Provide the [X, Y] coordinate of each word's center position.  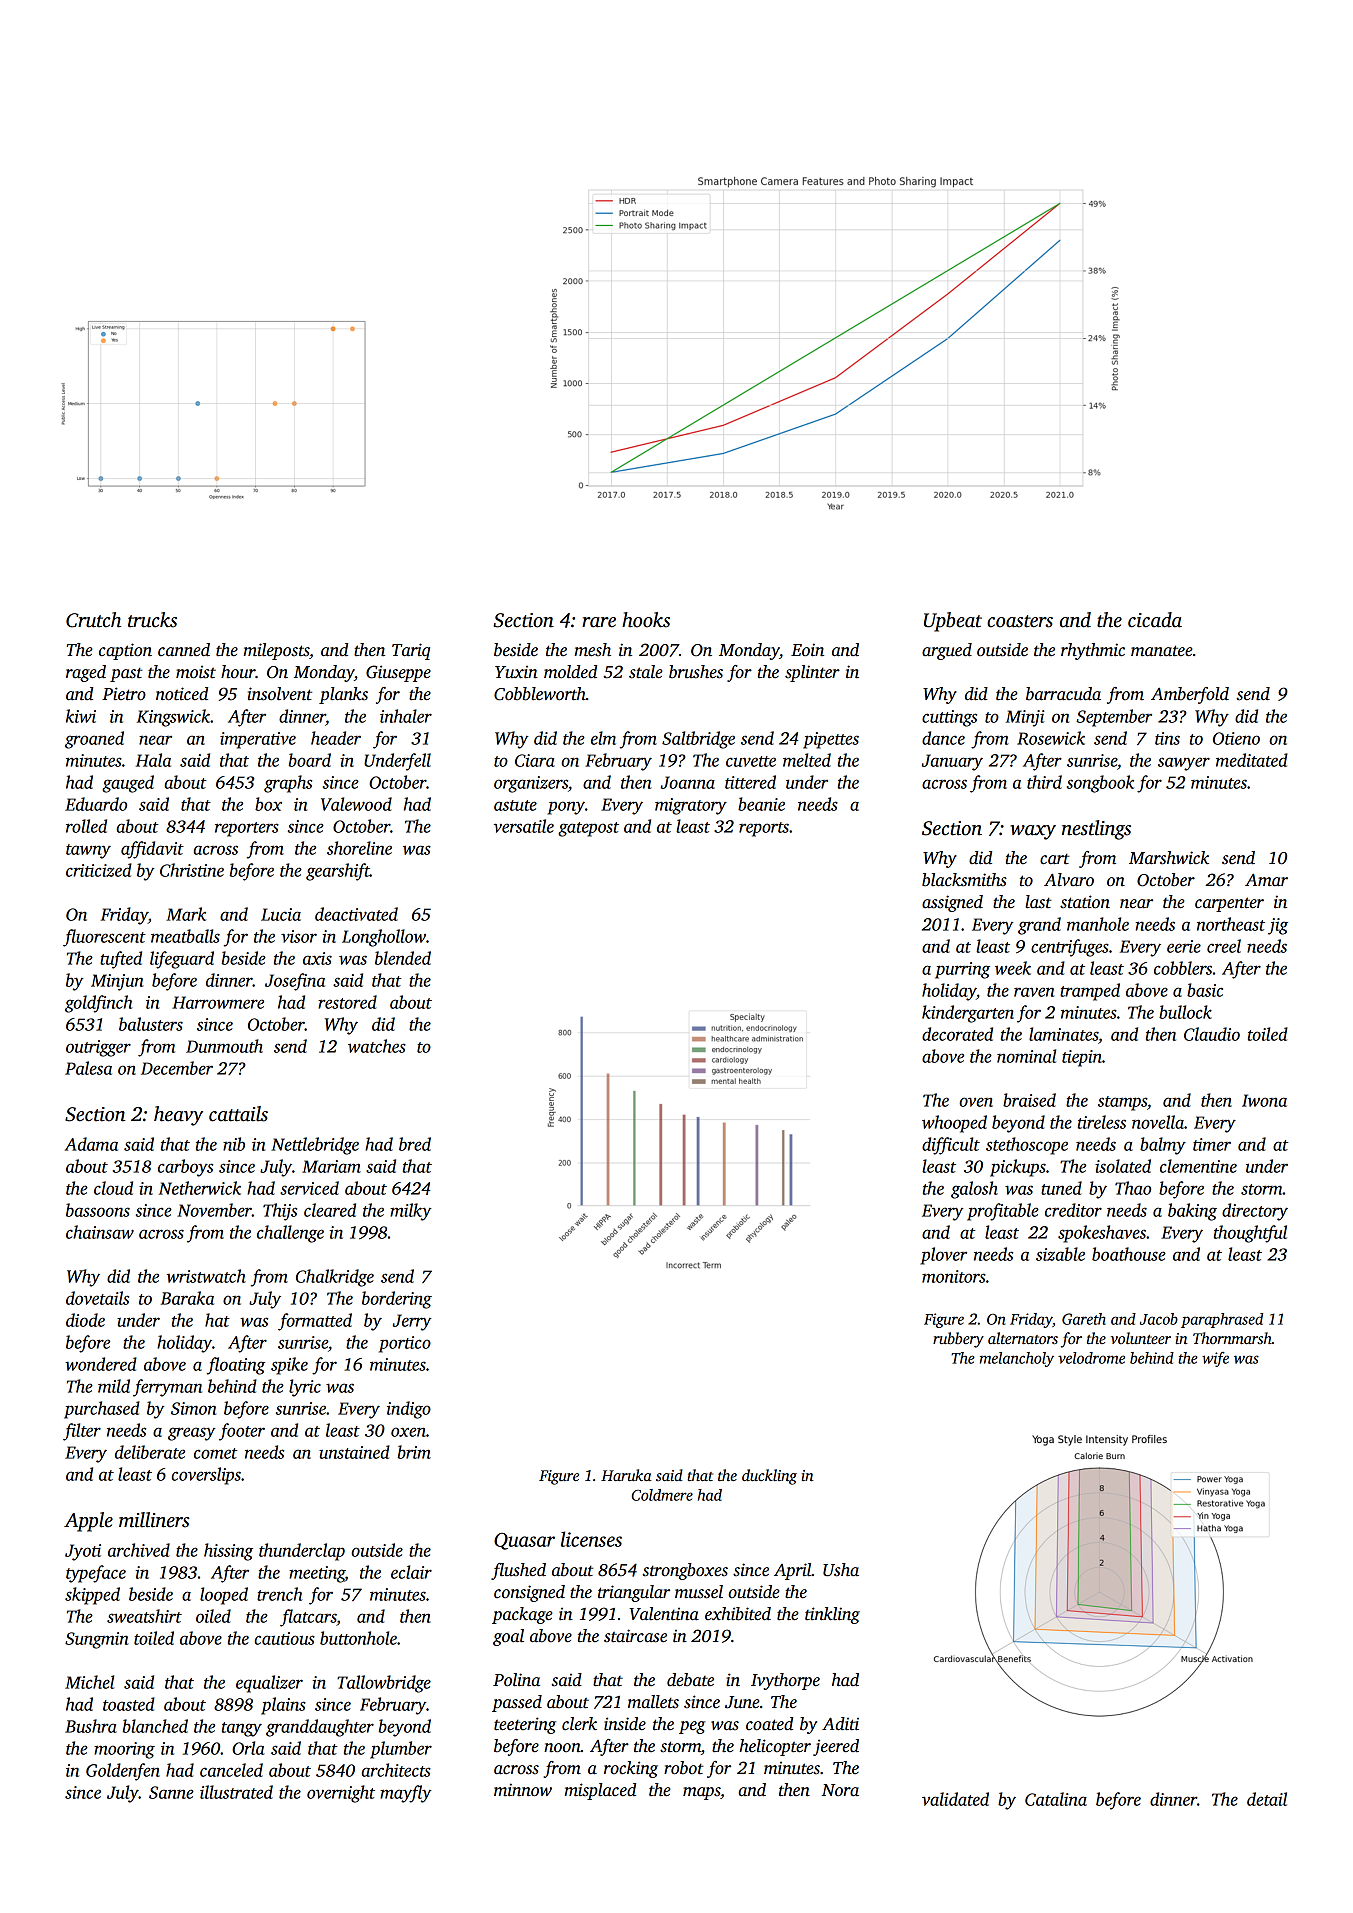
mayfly [406, 1794]
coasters [1020, 621]
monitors [954, 1276]
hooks [646, 620]
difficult [951, 1146]
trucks [152, 620]
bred [415, 1144]
